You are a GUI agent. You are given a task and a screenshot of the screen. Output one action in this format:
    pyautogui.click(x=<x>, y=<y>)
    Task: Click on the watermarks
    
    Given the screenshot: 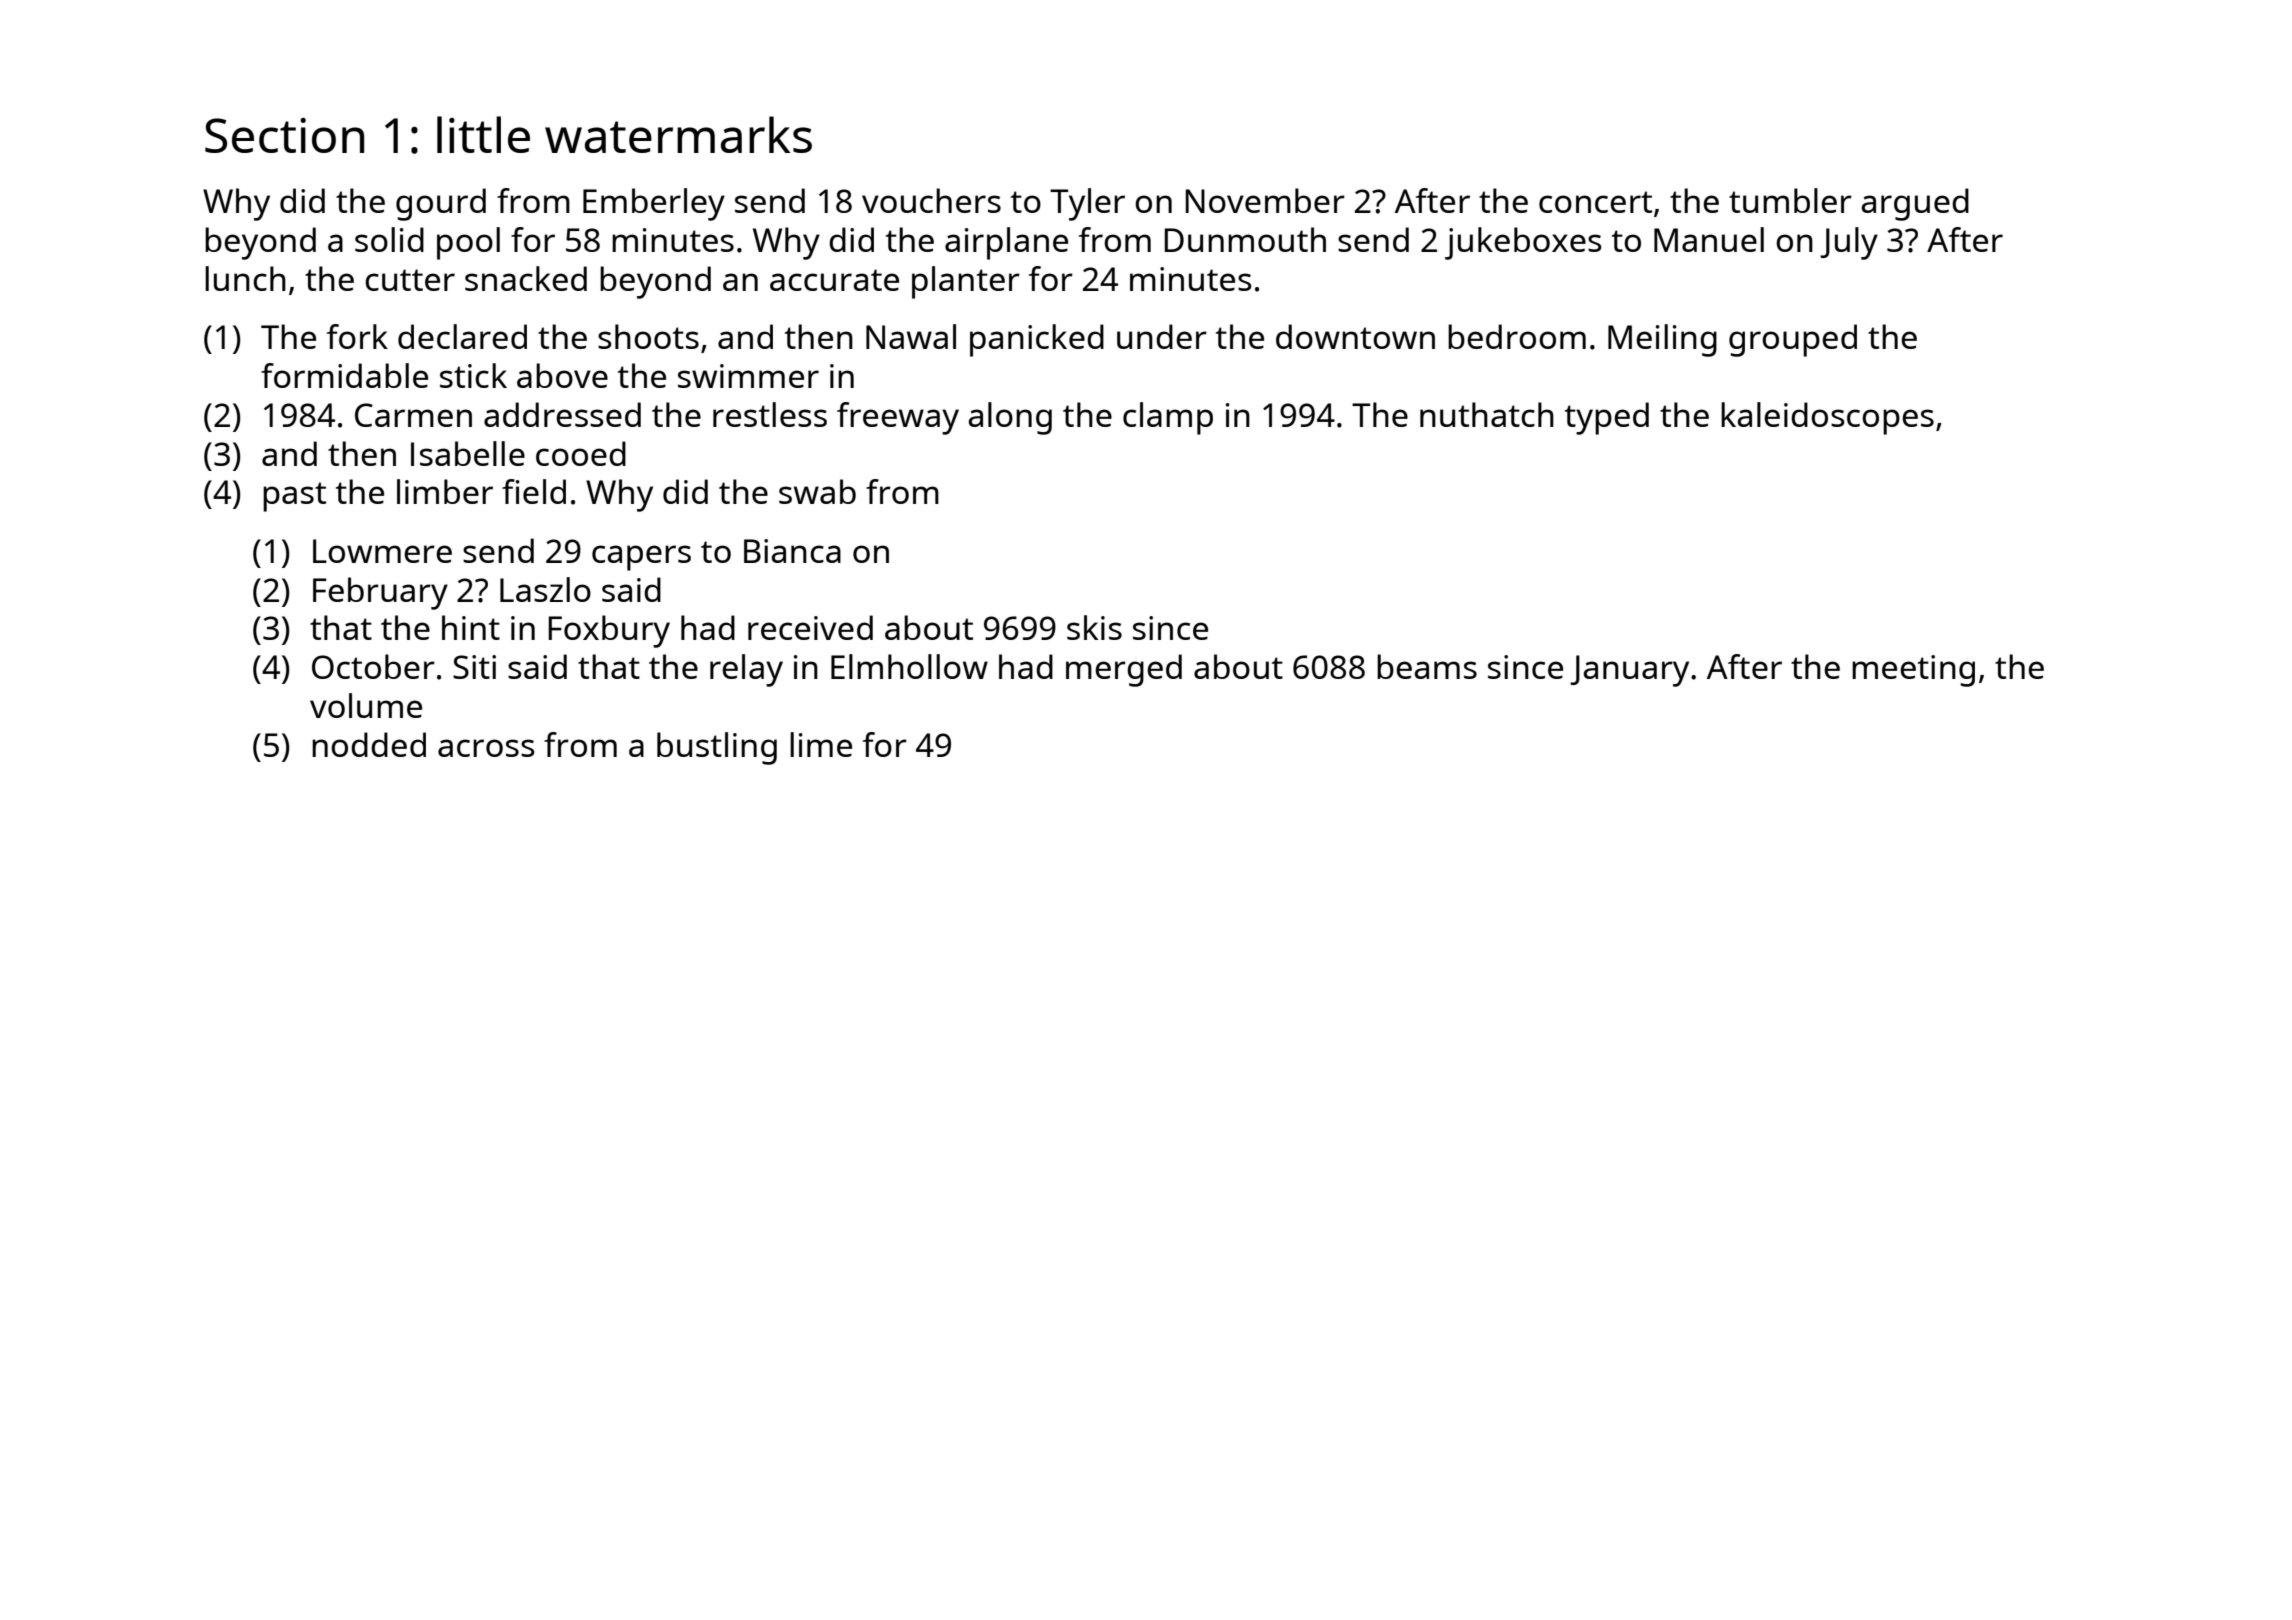 What is the action you would take?
    pyautogui.click(x=678, y=134)
